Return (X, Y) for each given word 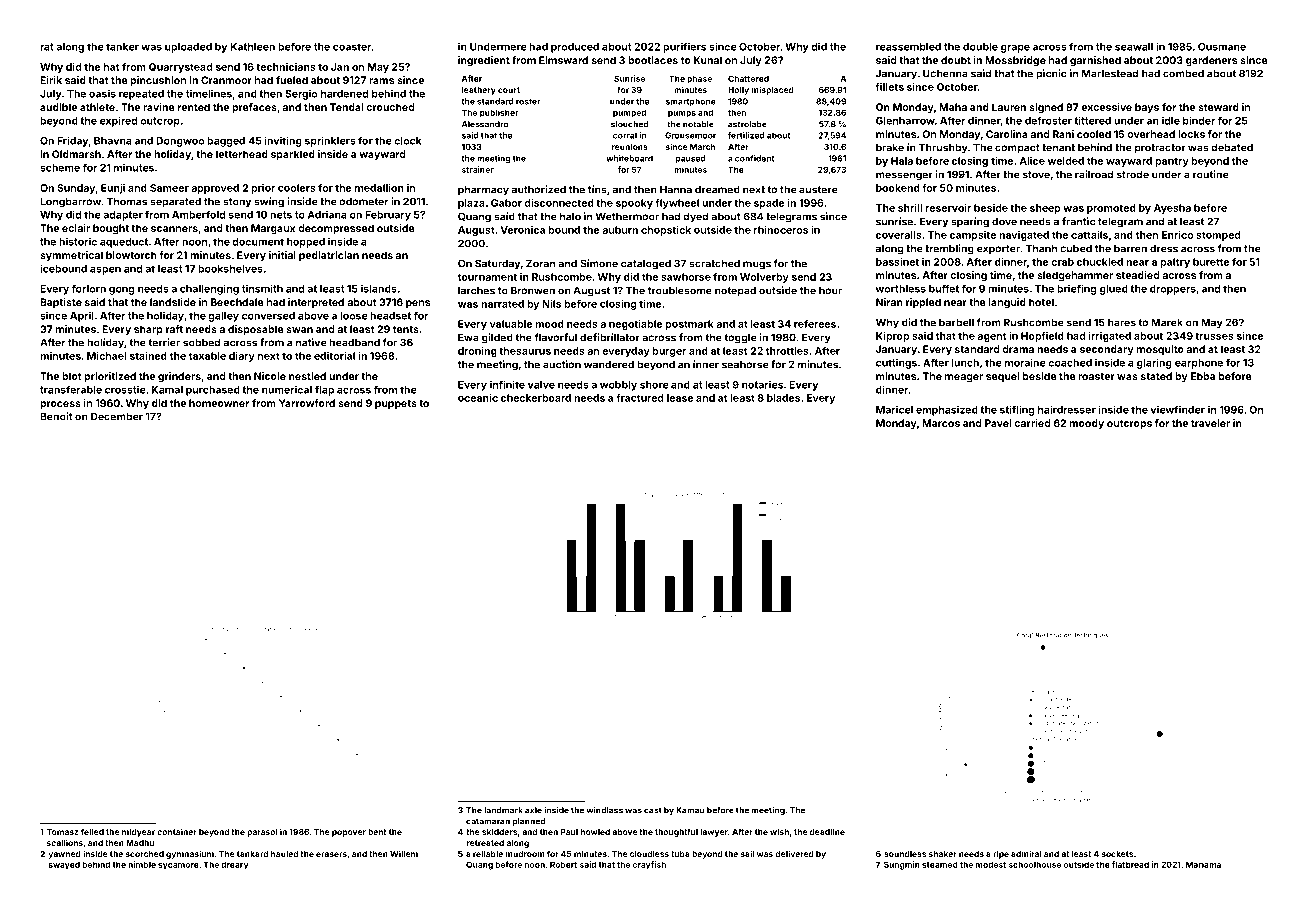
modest (991, 864)
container (177, 831)
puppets (396, 404)
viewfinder (1177, 409)
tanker (122, 47)
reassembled (908, 47)
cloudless (649, 854)
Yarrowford (307, 403)
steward (1218, 107)
